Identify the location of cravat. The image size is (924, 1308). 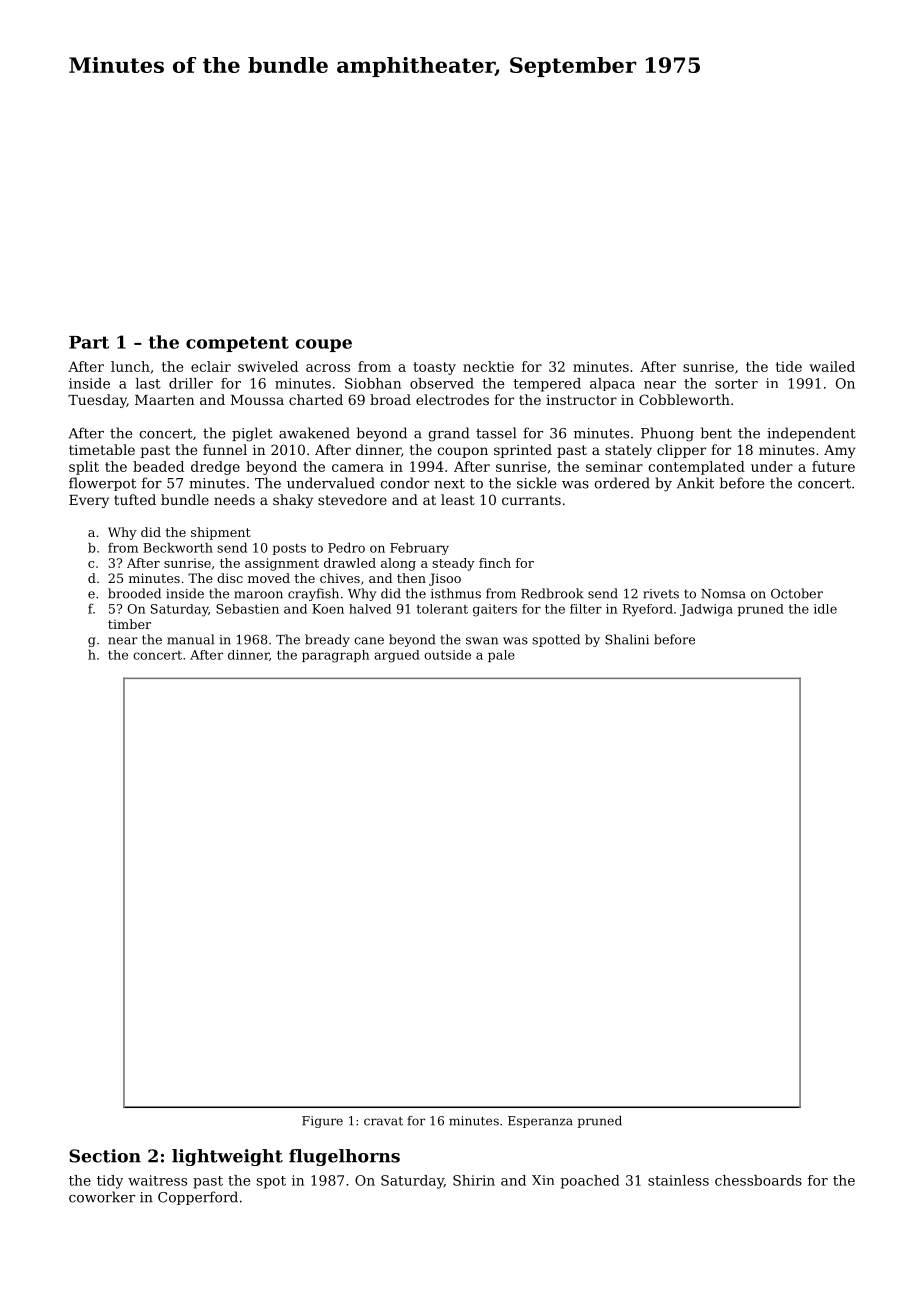
(383, 1121).
